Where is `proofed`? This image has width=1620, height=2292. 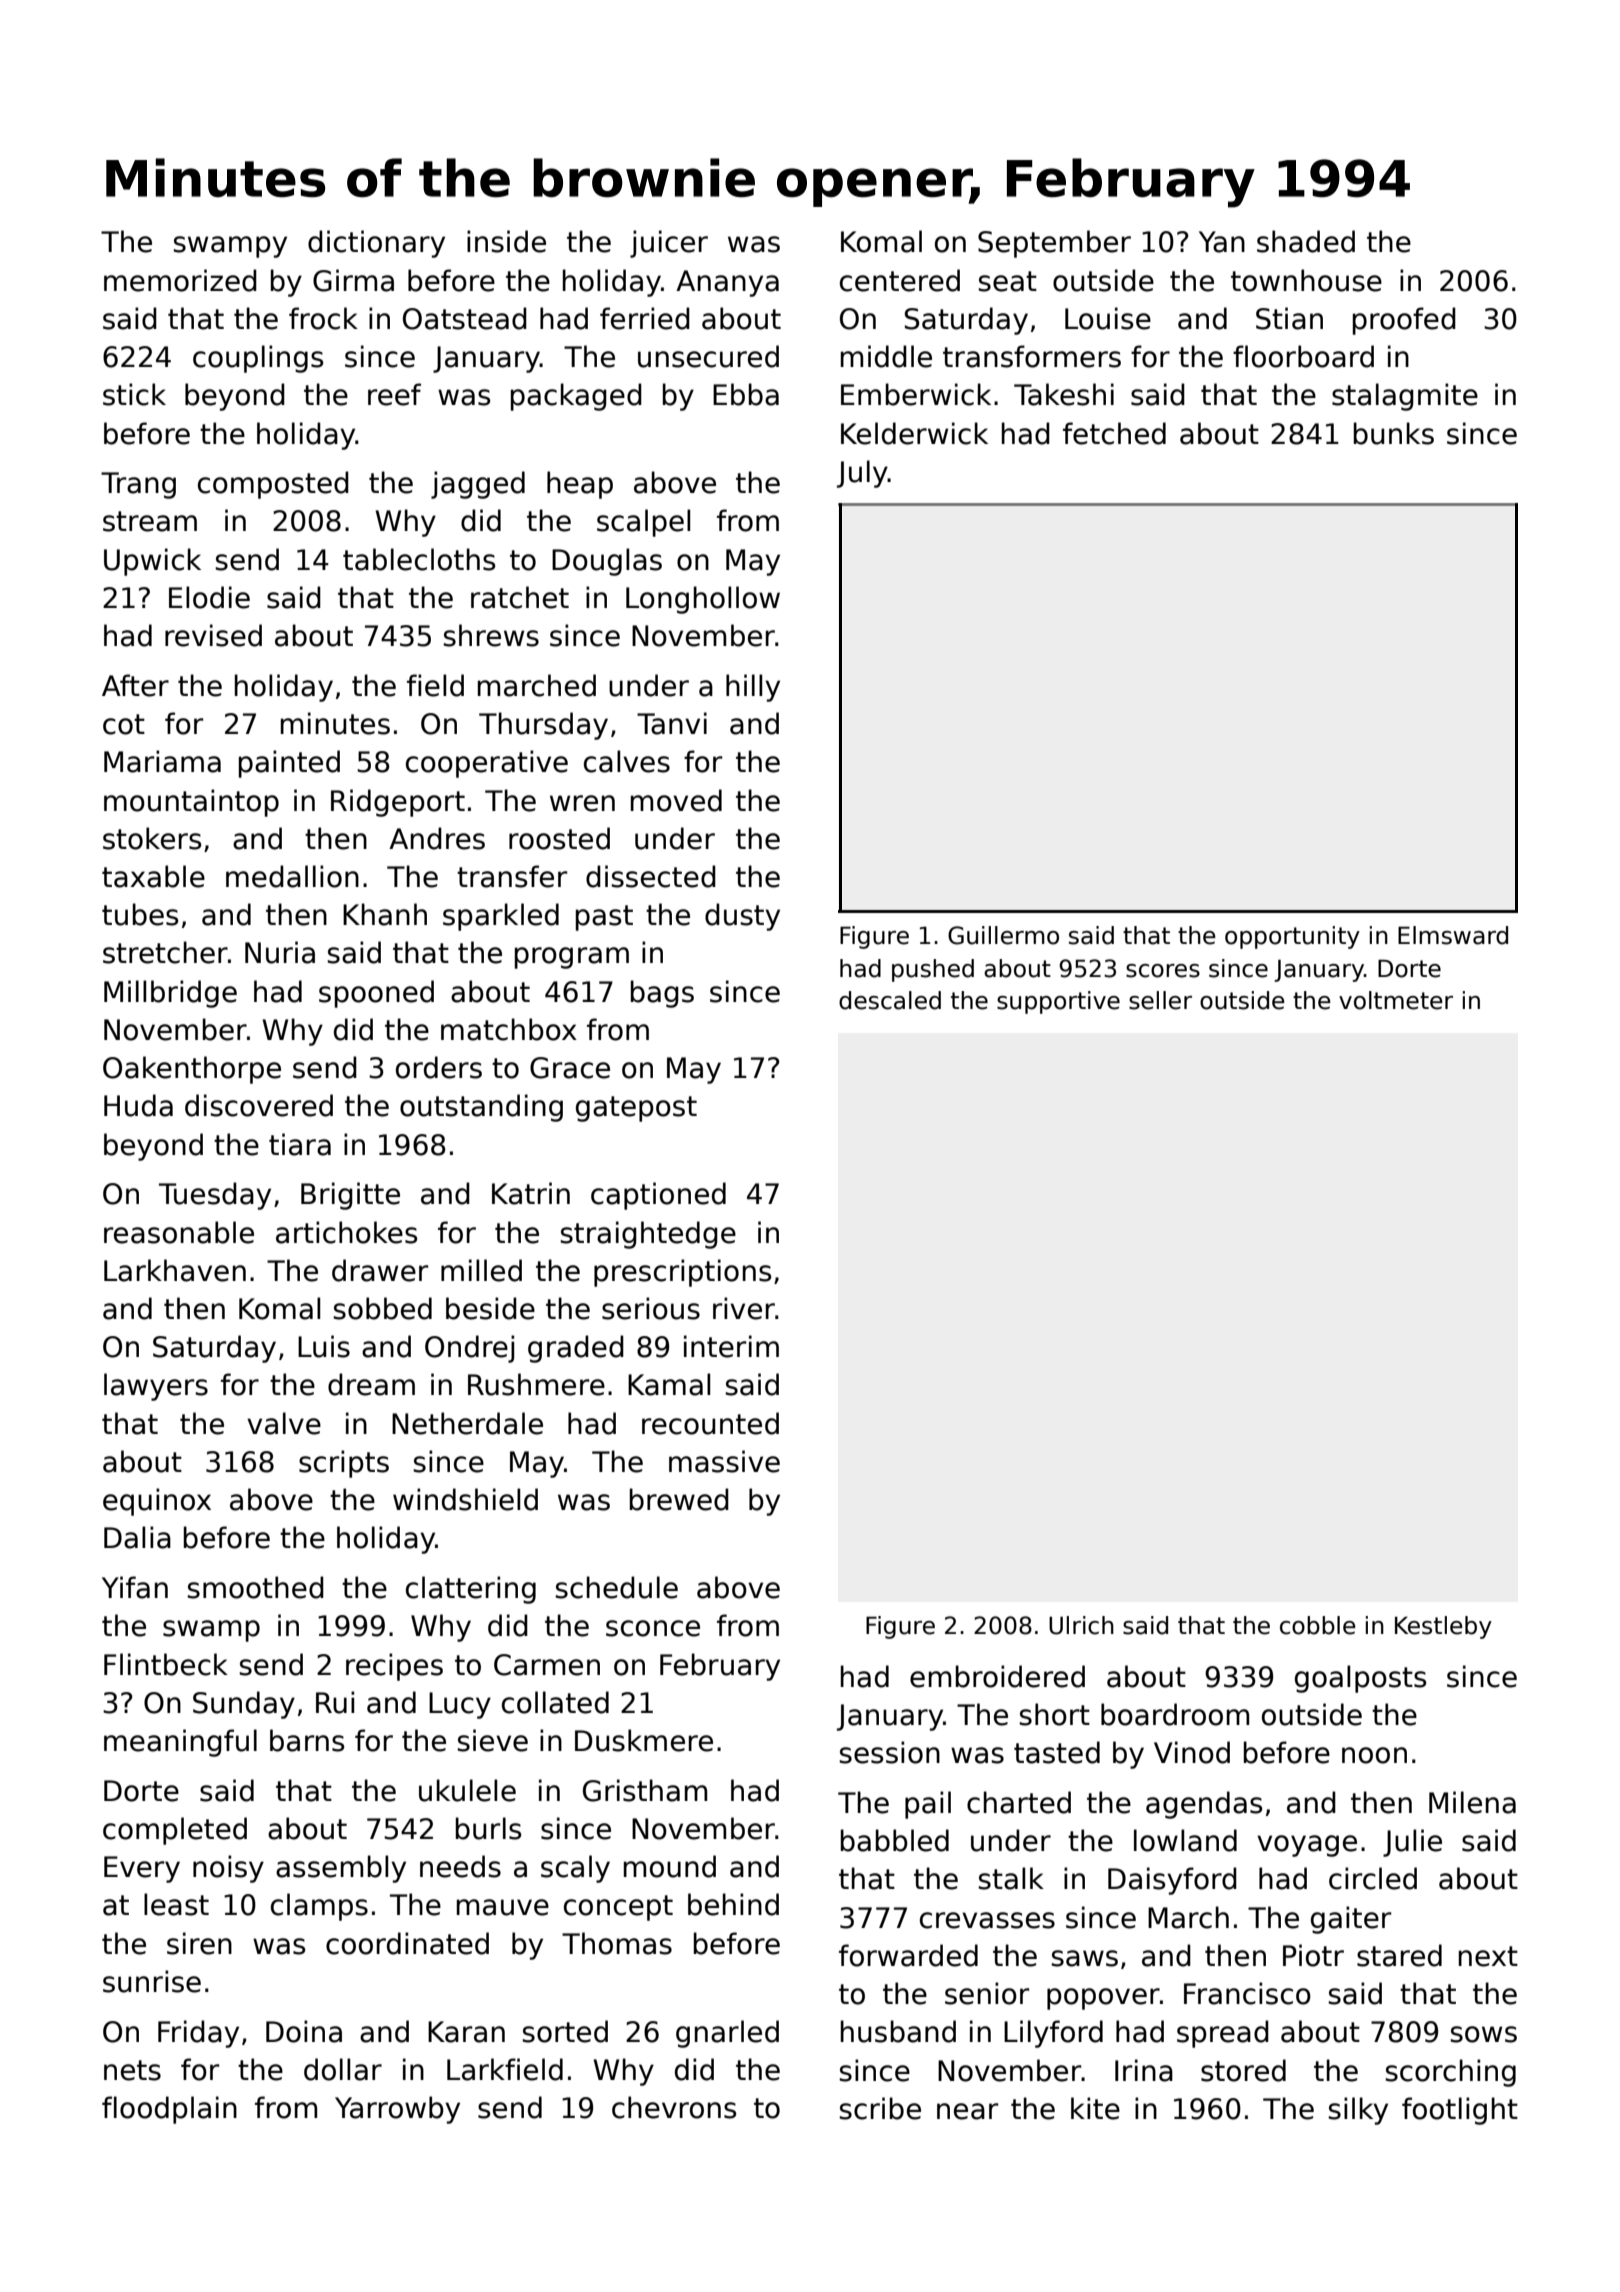
proofed is located at coordinates (1404, 321).
